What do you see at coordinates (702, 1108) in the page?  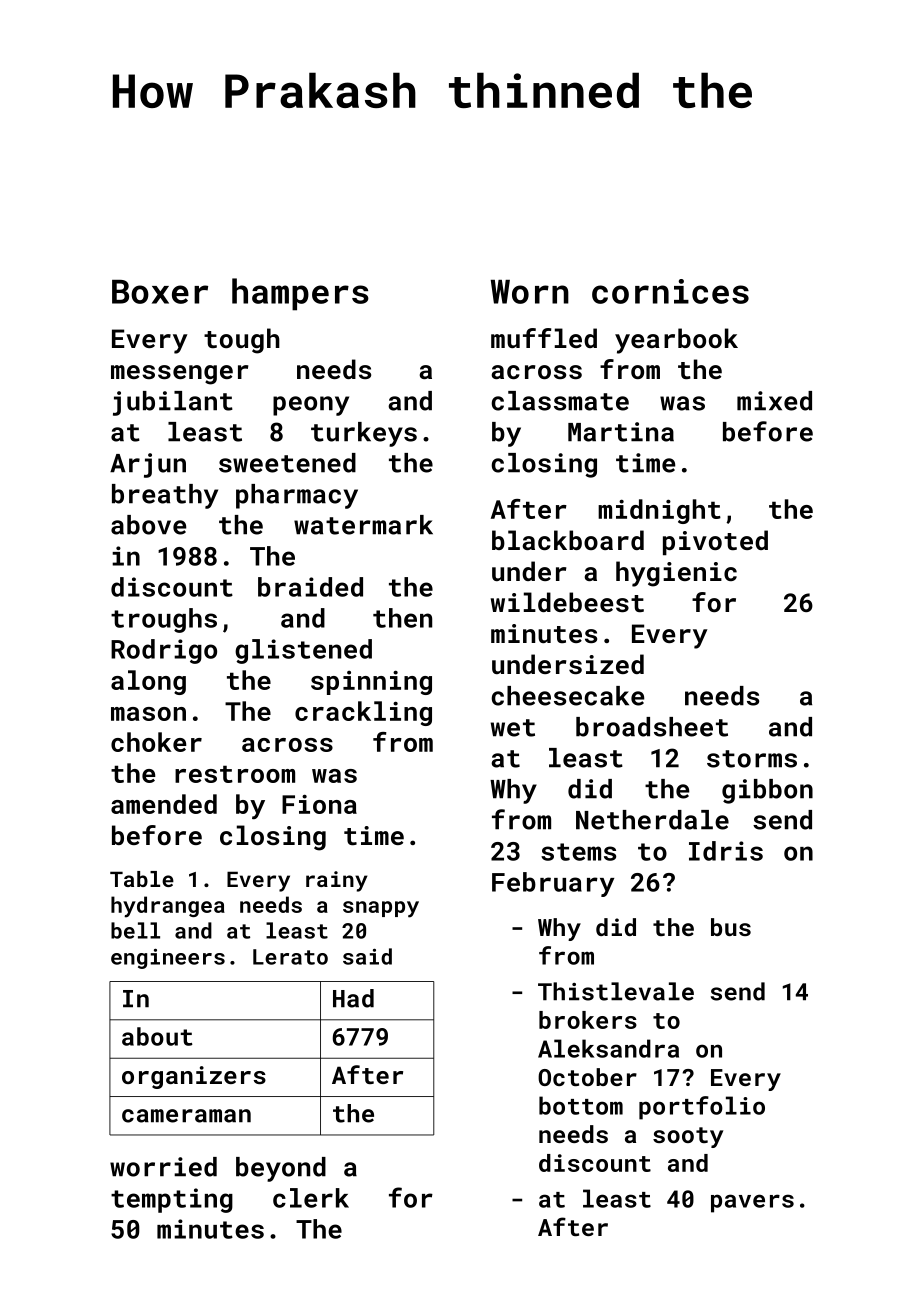 I see `portfolio` at bounding box center [702, 1108].
